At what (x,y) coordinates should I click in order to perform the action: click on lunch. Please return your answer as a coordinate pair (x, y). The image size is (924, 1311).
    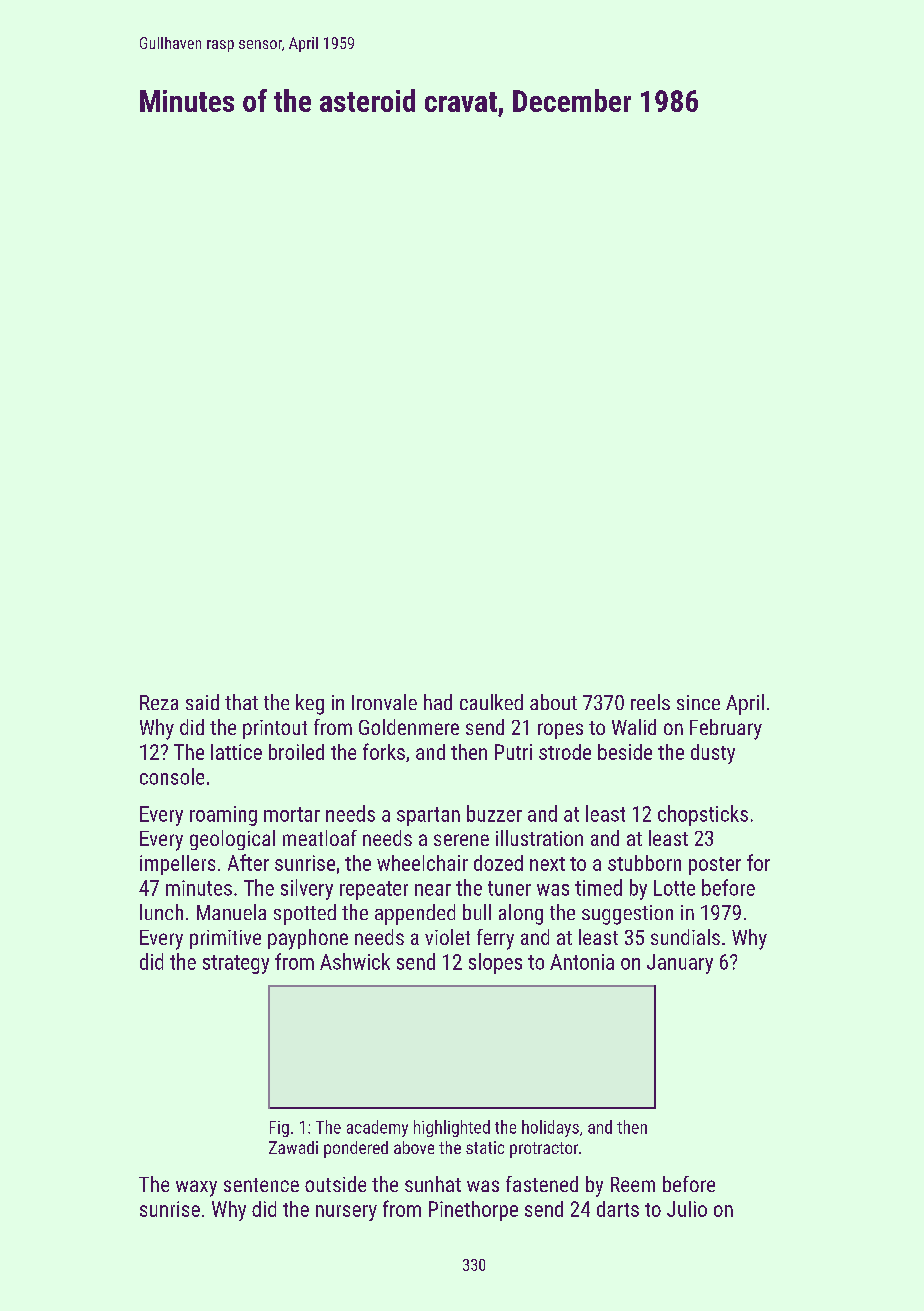
    Looking at the image, I should click on (161, 912).
